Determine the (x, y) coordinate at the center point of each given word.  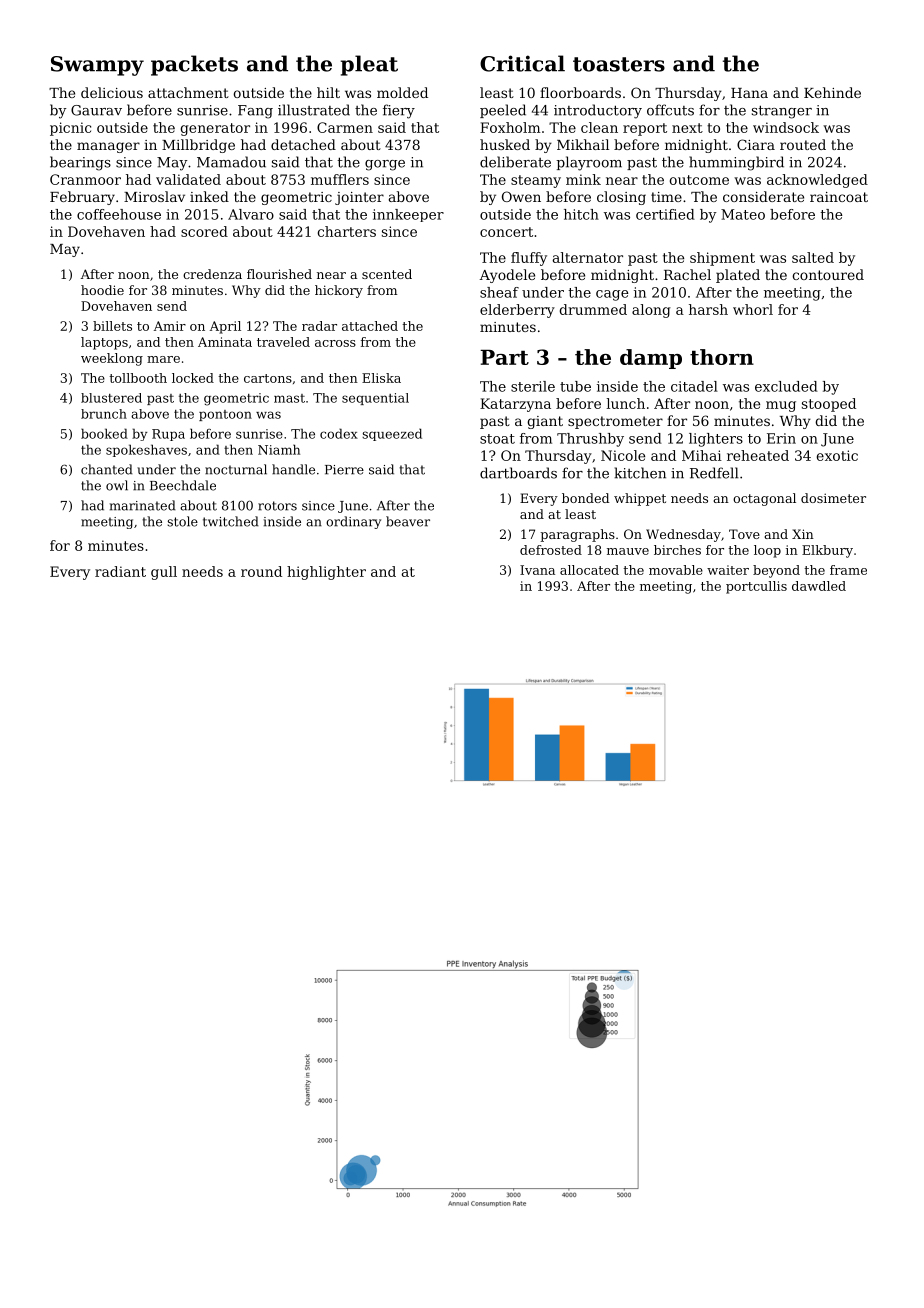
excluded (786, 386)
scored (204, 231)
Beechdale (183, 485)
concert (506, 232)
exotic (837, 455)
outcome (699, 180)
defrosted (551, 550)
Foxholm (510, 127)
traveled (283, 342)
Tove (744, 534)
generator (215, 129)
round (261, 571)
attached (370, 326)
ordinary (353, 522)
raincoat (839, 197)
